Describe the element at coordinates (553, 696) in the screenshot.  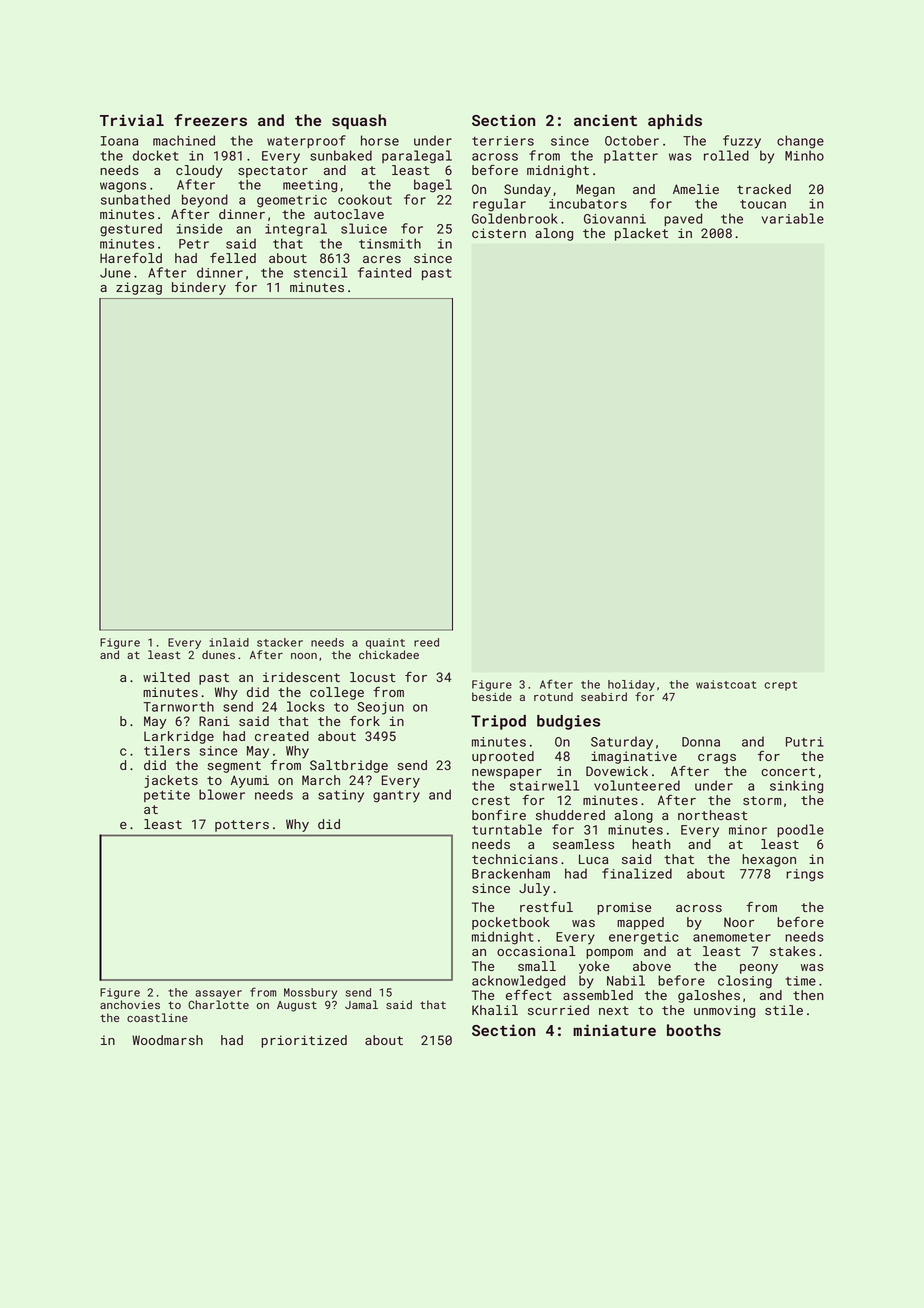
I see `rotund` at that location.
